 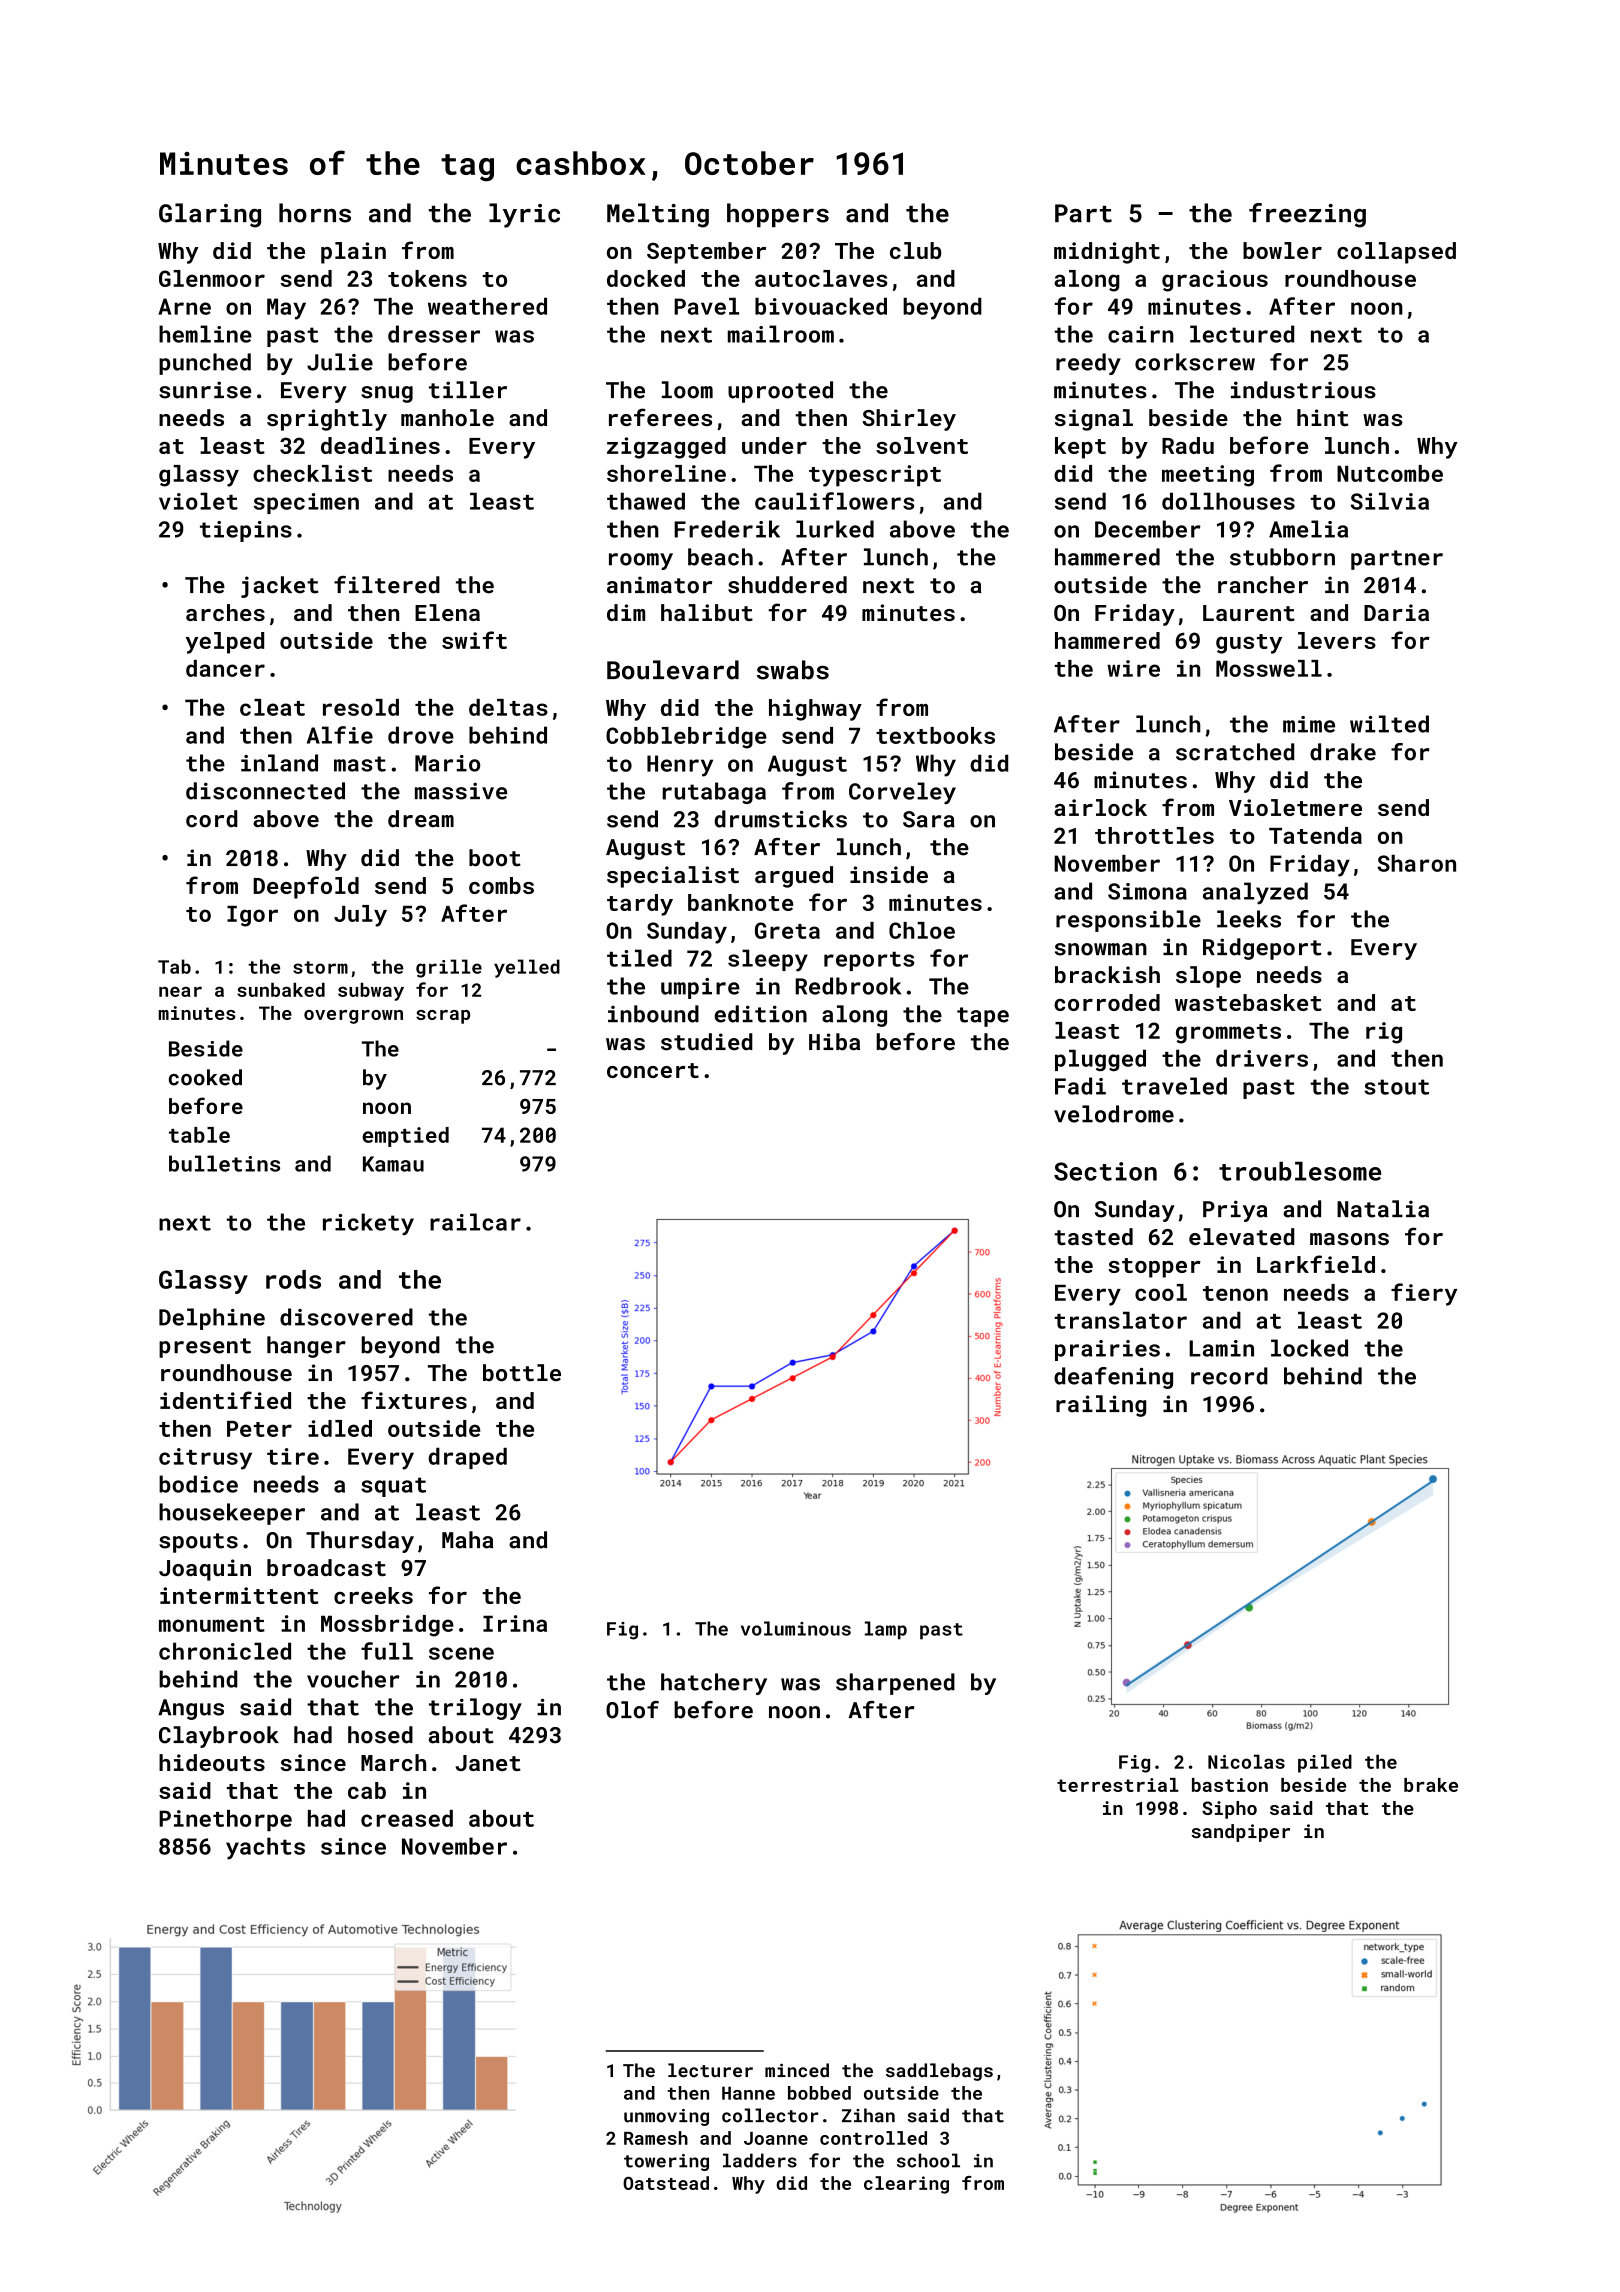 I want to click on terrestrial, so click(x=1118, y=1785).
